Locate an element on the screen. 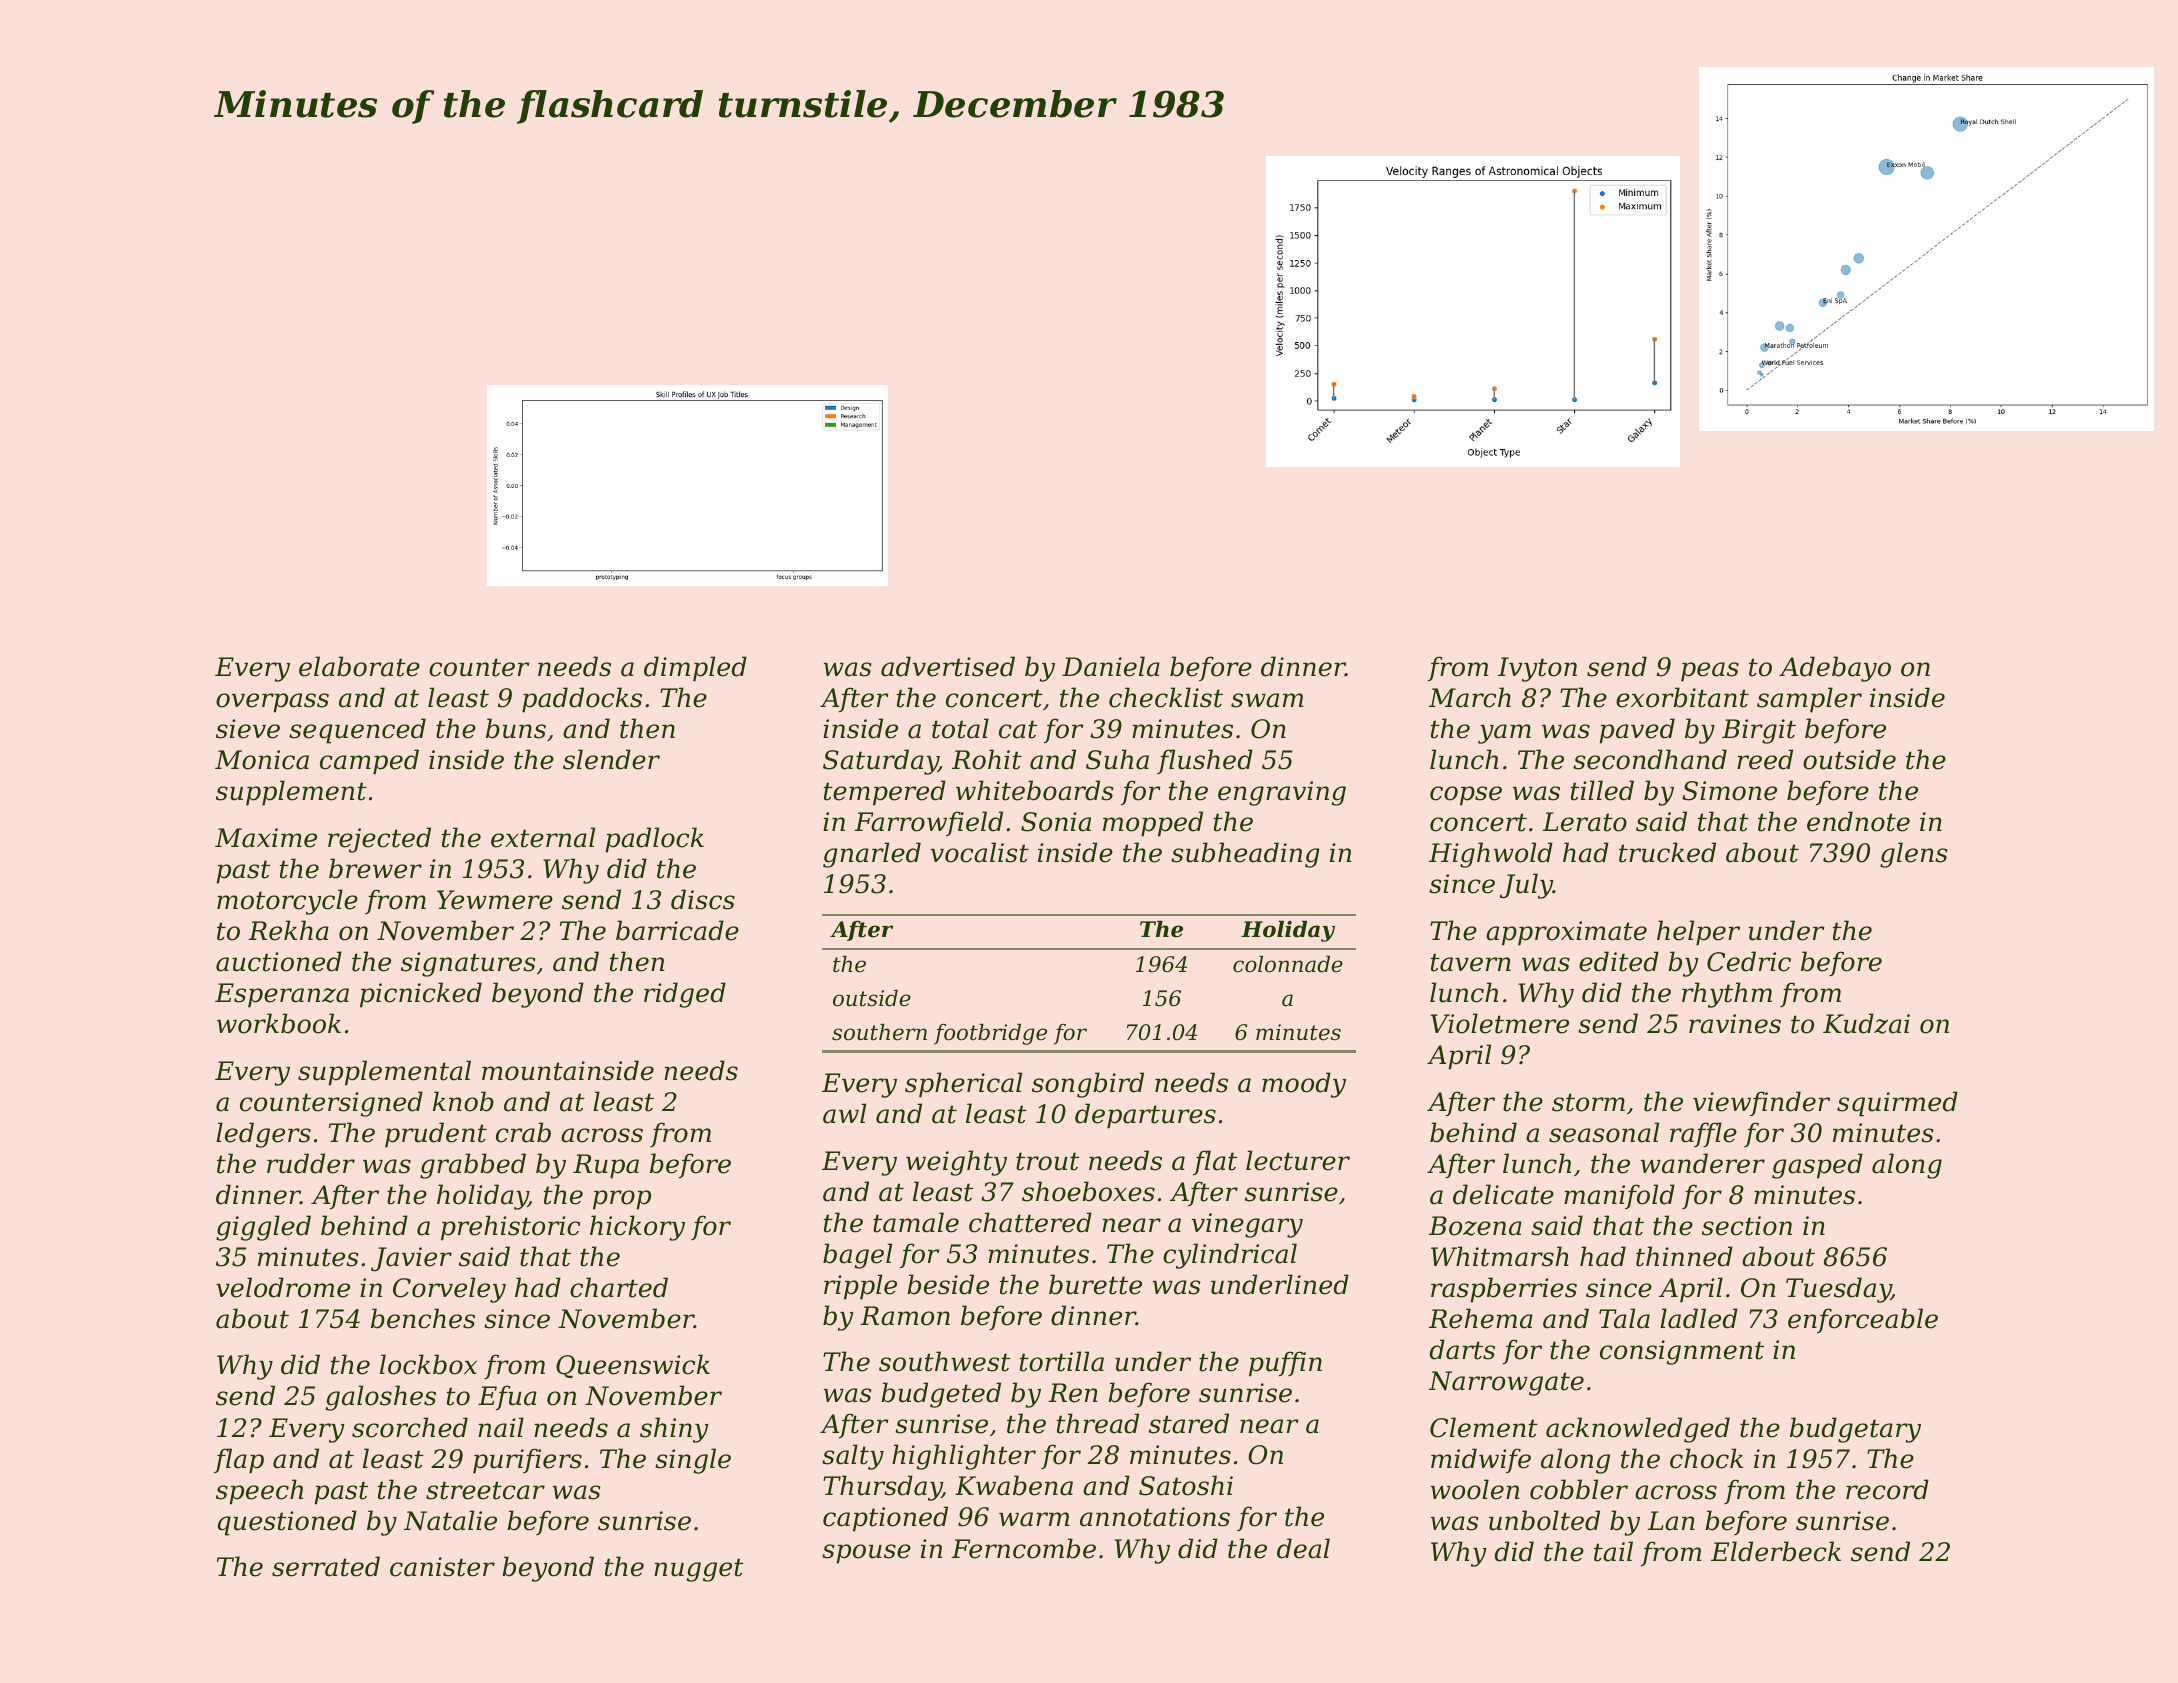  Suha is located at coordinates (1117, 759).
